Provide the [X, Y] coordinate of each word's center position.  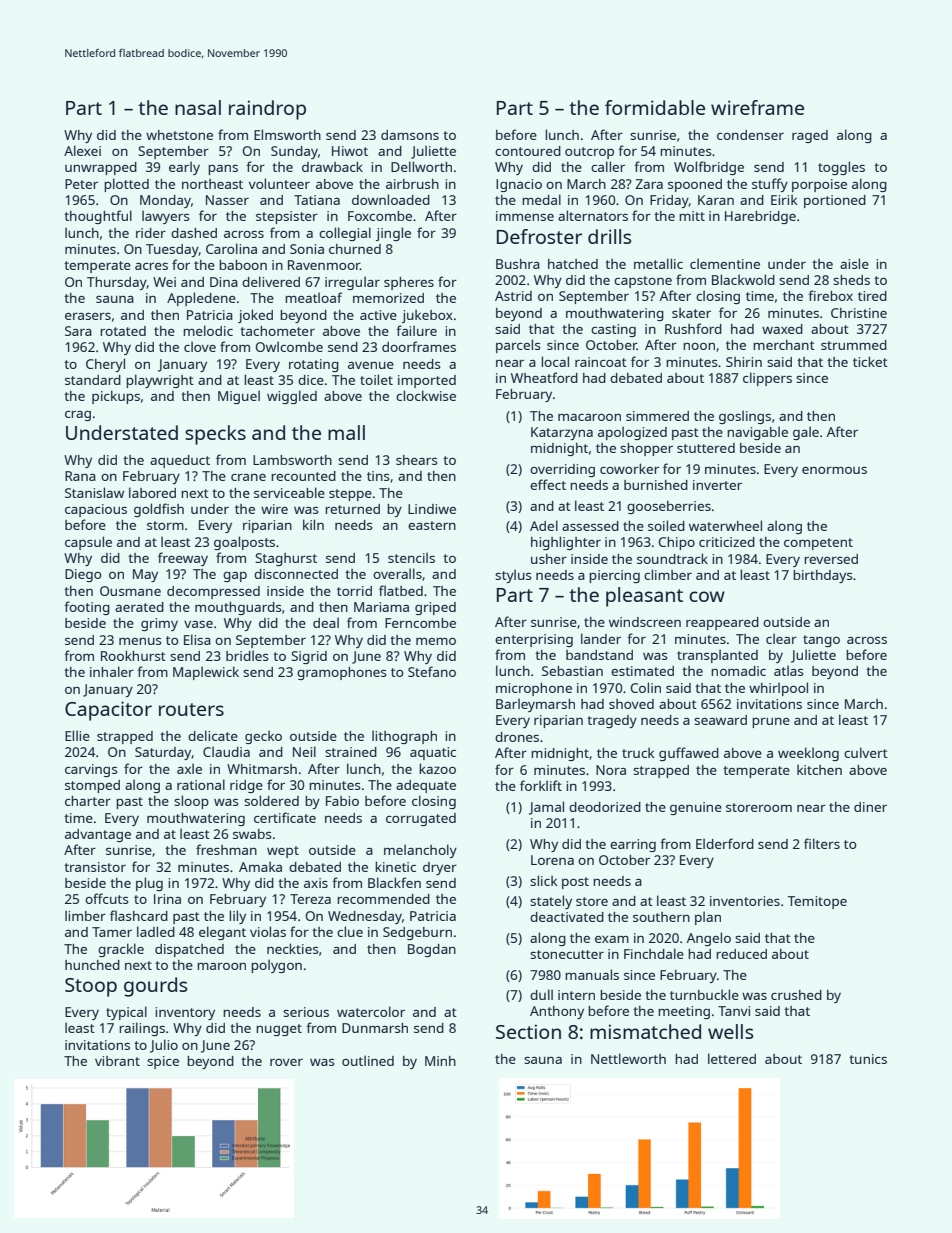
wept [283, 852]
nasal [198, 107]
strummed [854, 345]
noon [699, 346]
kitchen [819, 770]
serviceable [289, 492]
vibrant [117, 1061]
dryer [440, 868]
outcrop [589, 153]
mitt [692, 216]
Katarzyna [562, 433]
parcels [518, 346]
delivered [271, 281]
